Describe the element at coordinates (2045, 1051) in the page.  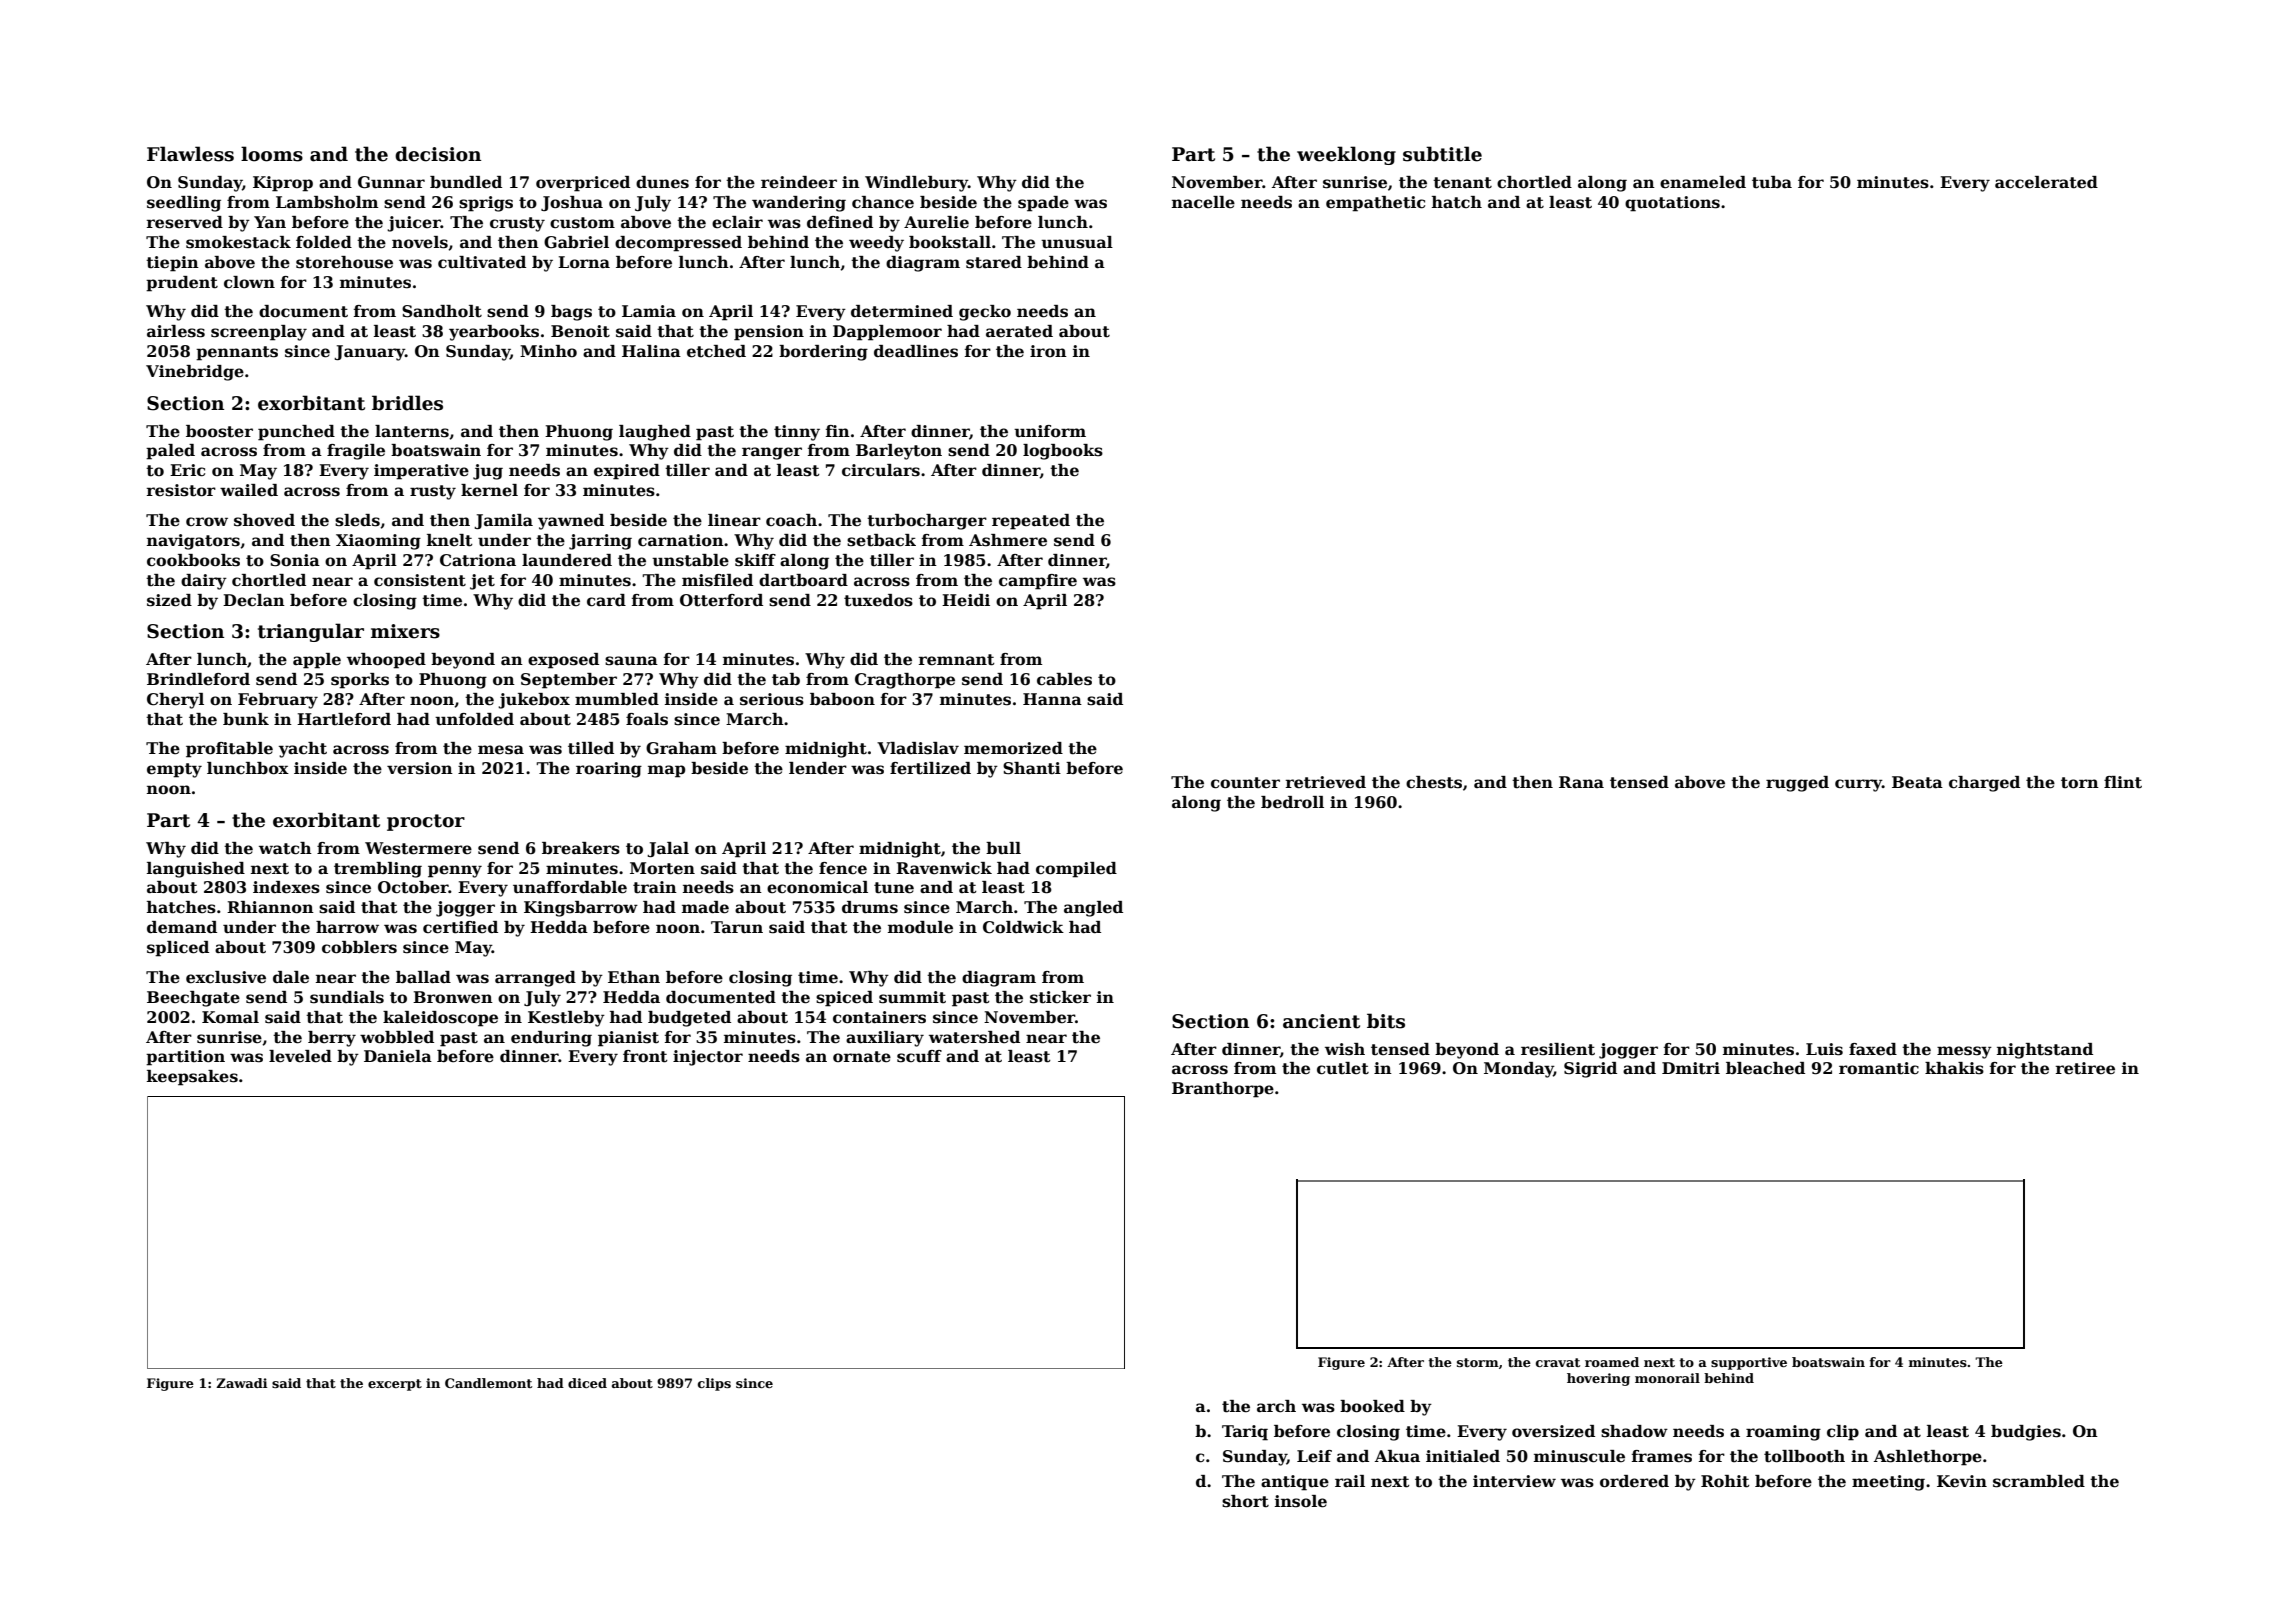
I see `nightstand` at that location.
